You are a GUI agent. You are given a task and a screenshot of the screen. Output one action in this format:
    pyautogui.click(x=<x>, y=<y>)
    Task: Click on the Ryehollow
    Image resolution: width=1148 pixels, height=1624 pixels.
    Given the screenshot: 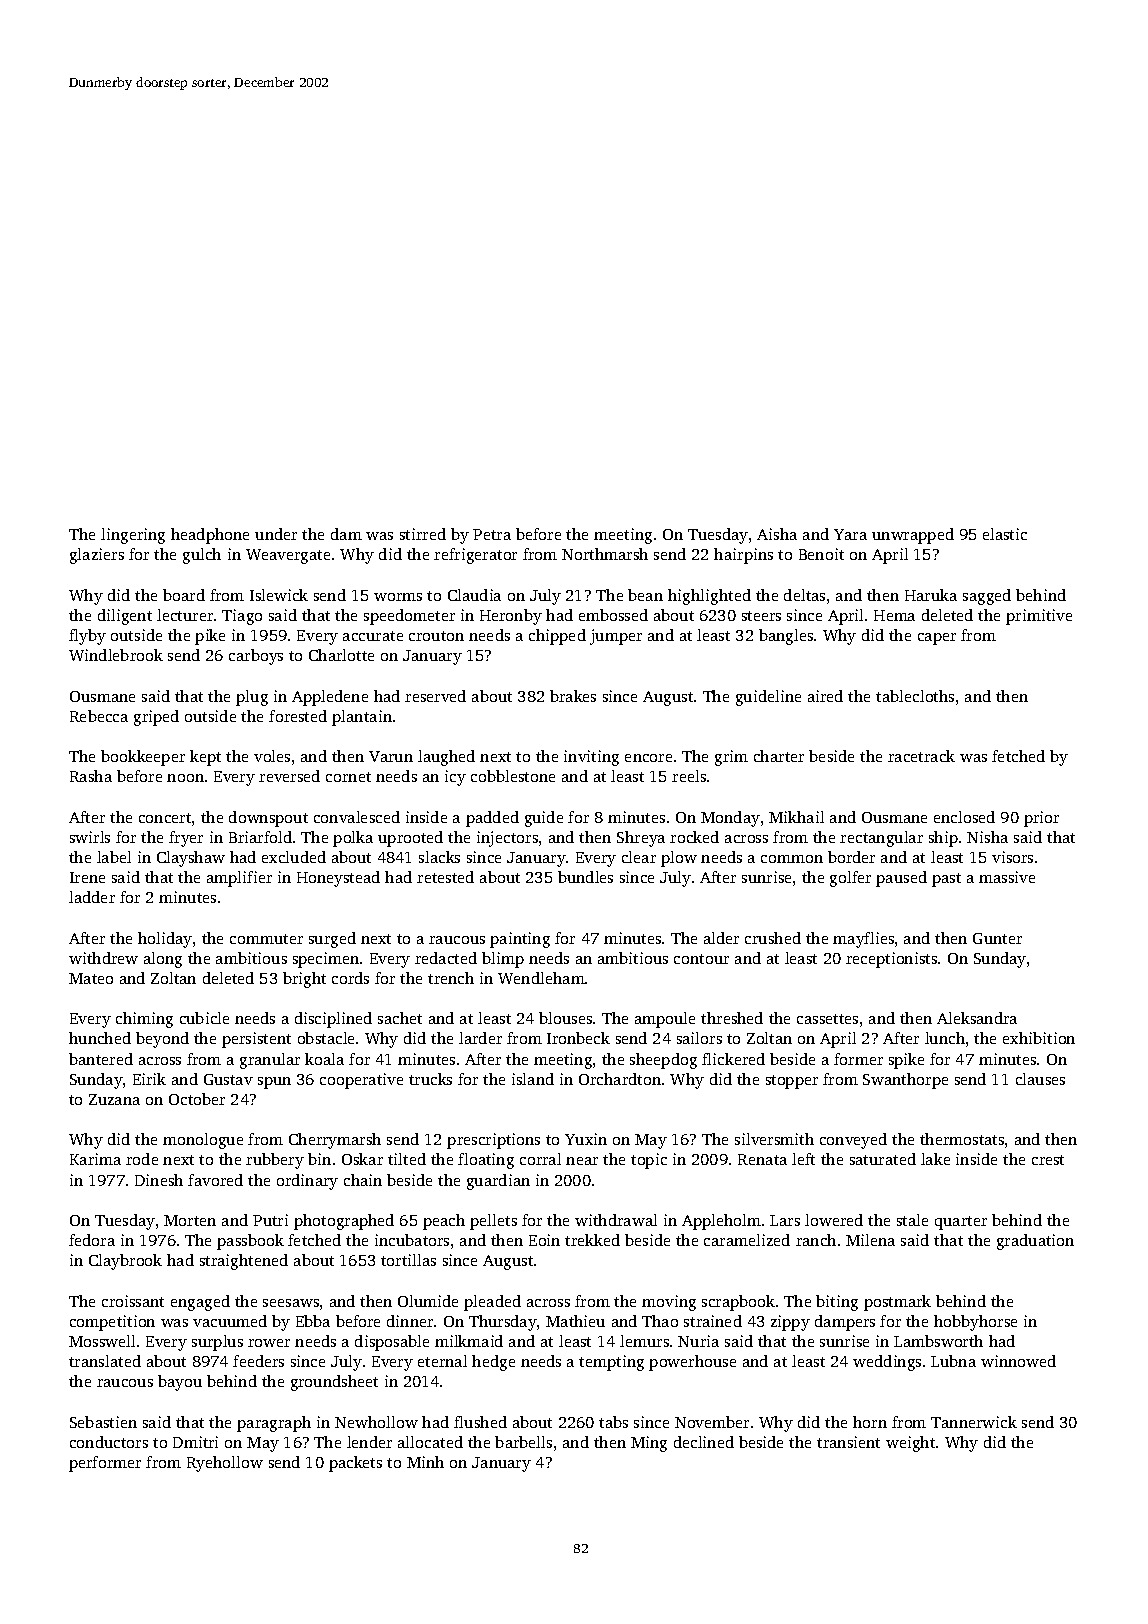 What is the action you would take?
    pyautogui.click(x=225, y=1464)
